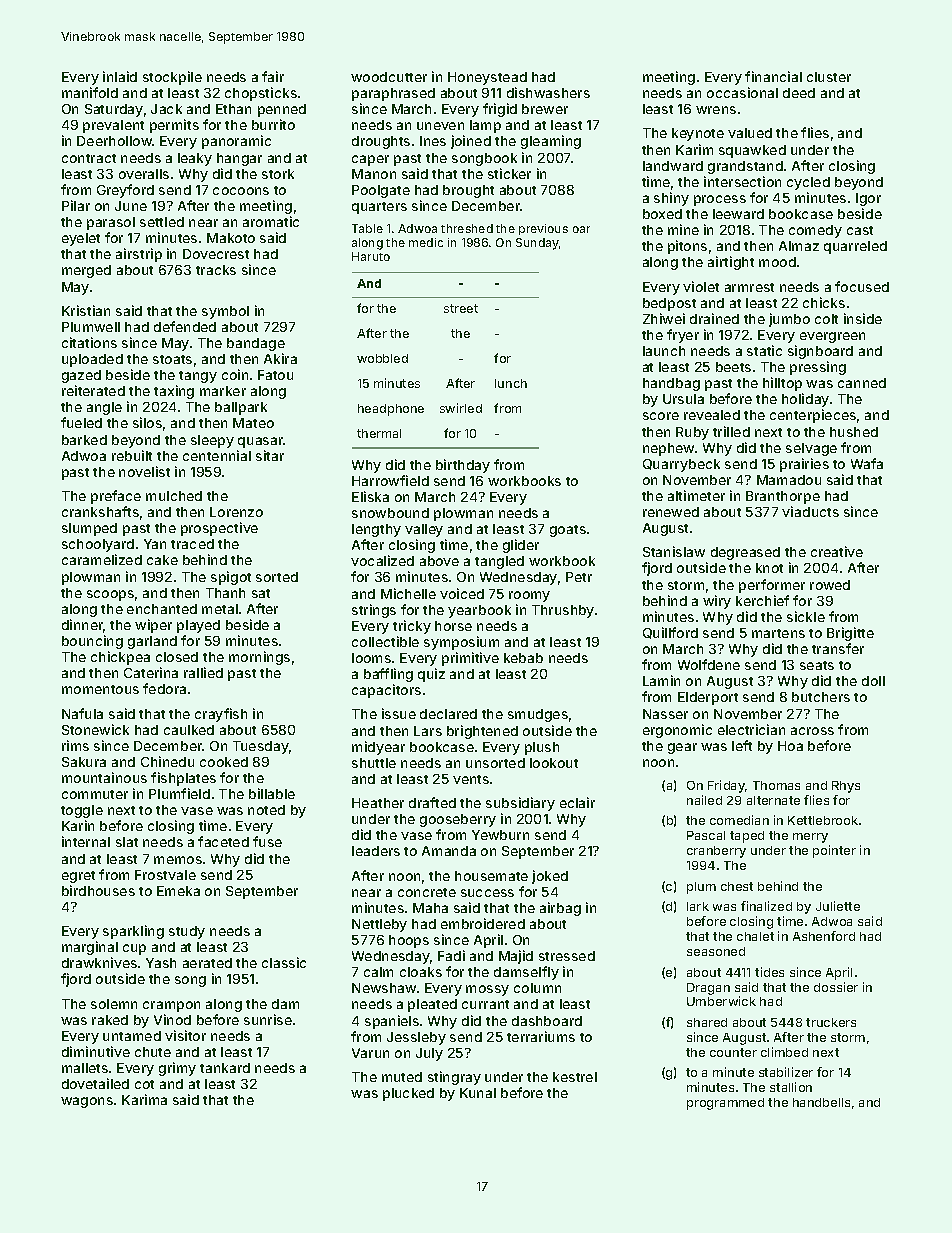  What do you see at coordinates (860, 230) in the page?
I see `cast` at bounding box center [860, 230].
